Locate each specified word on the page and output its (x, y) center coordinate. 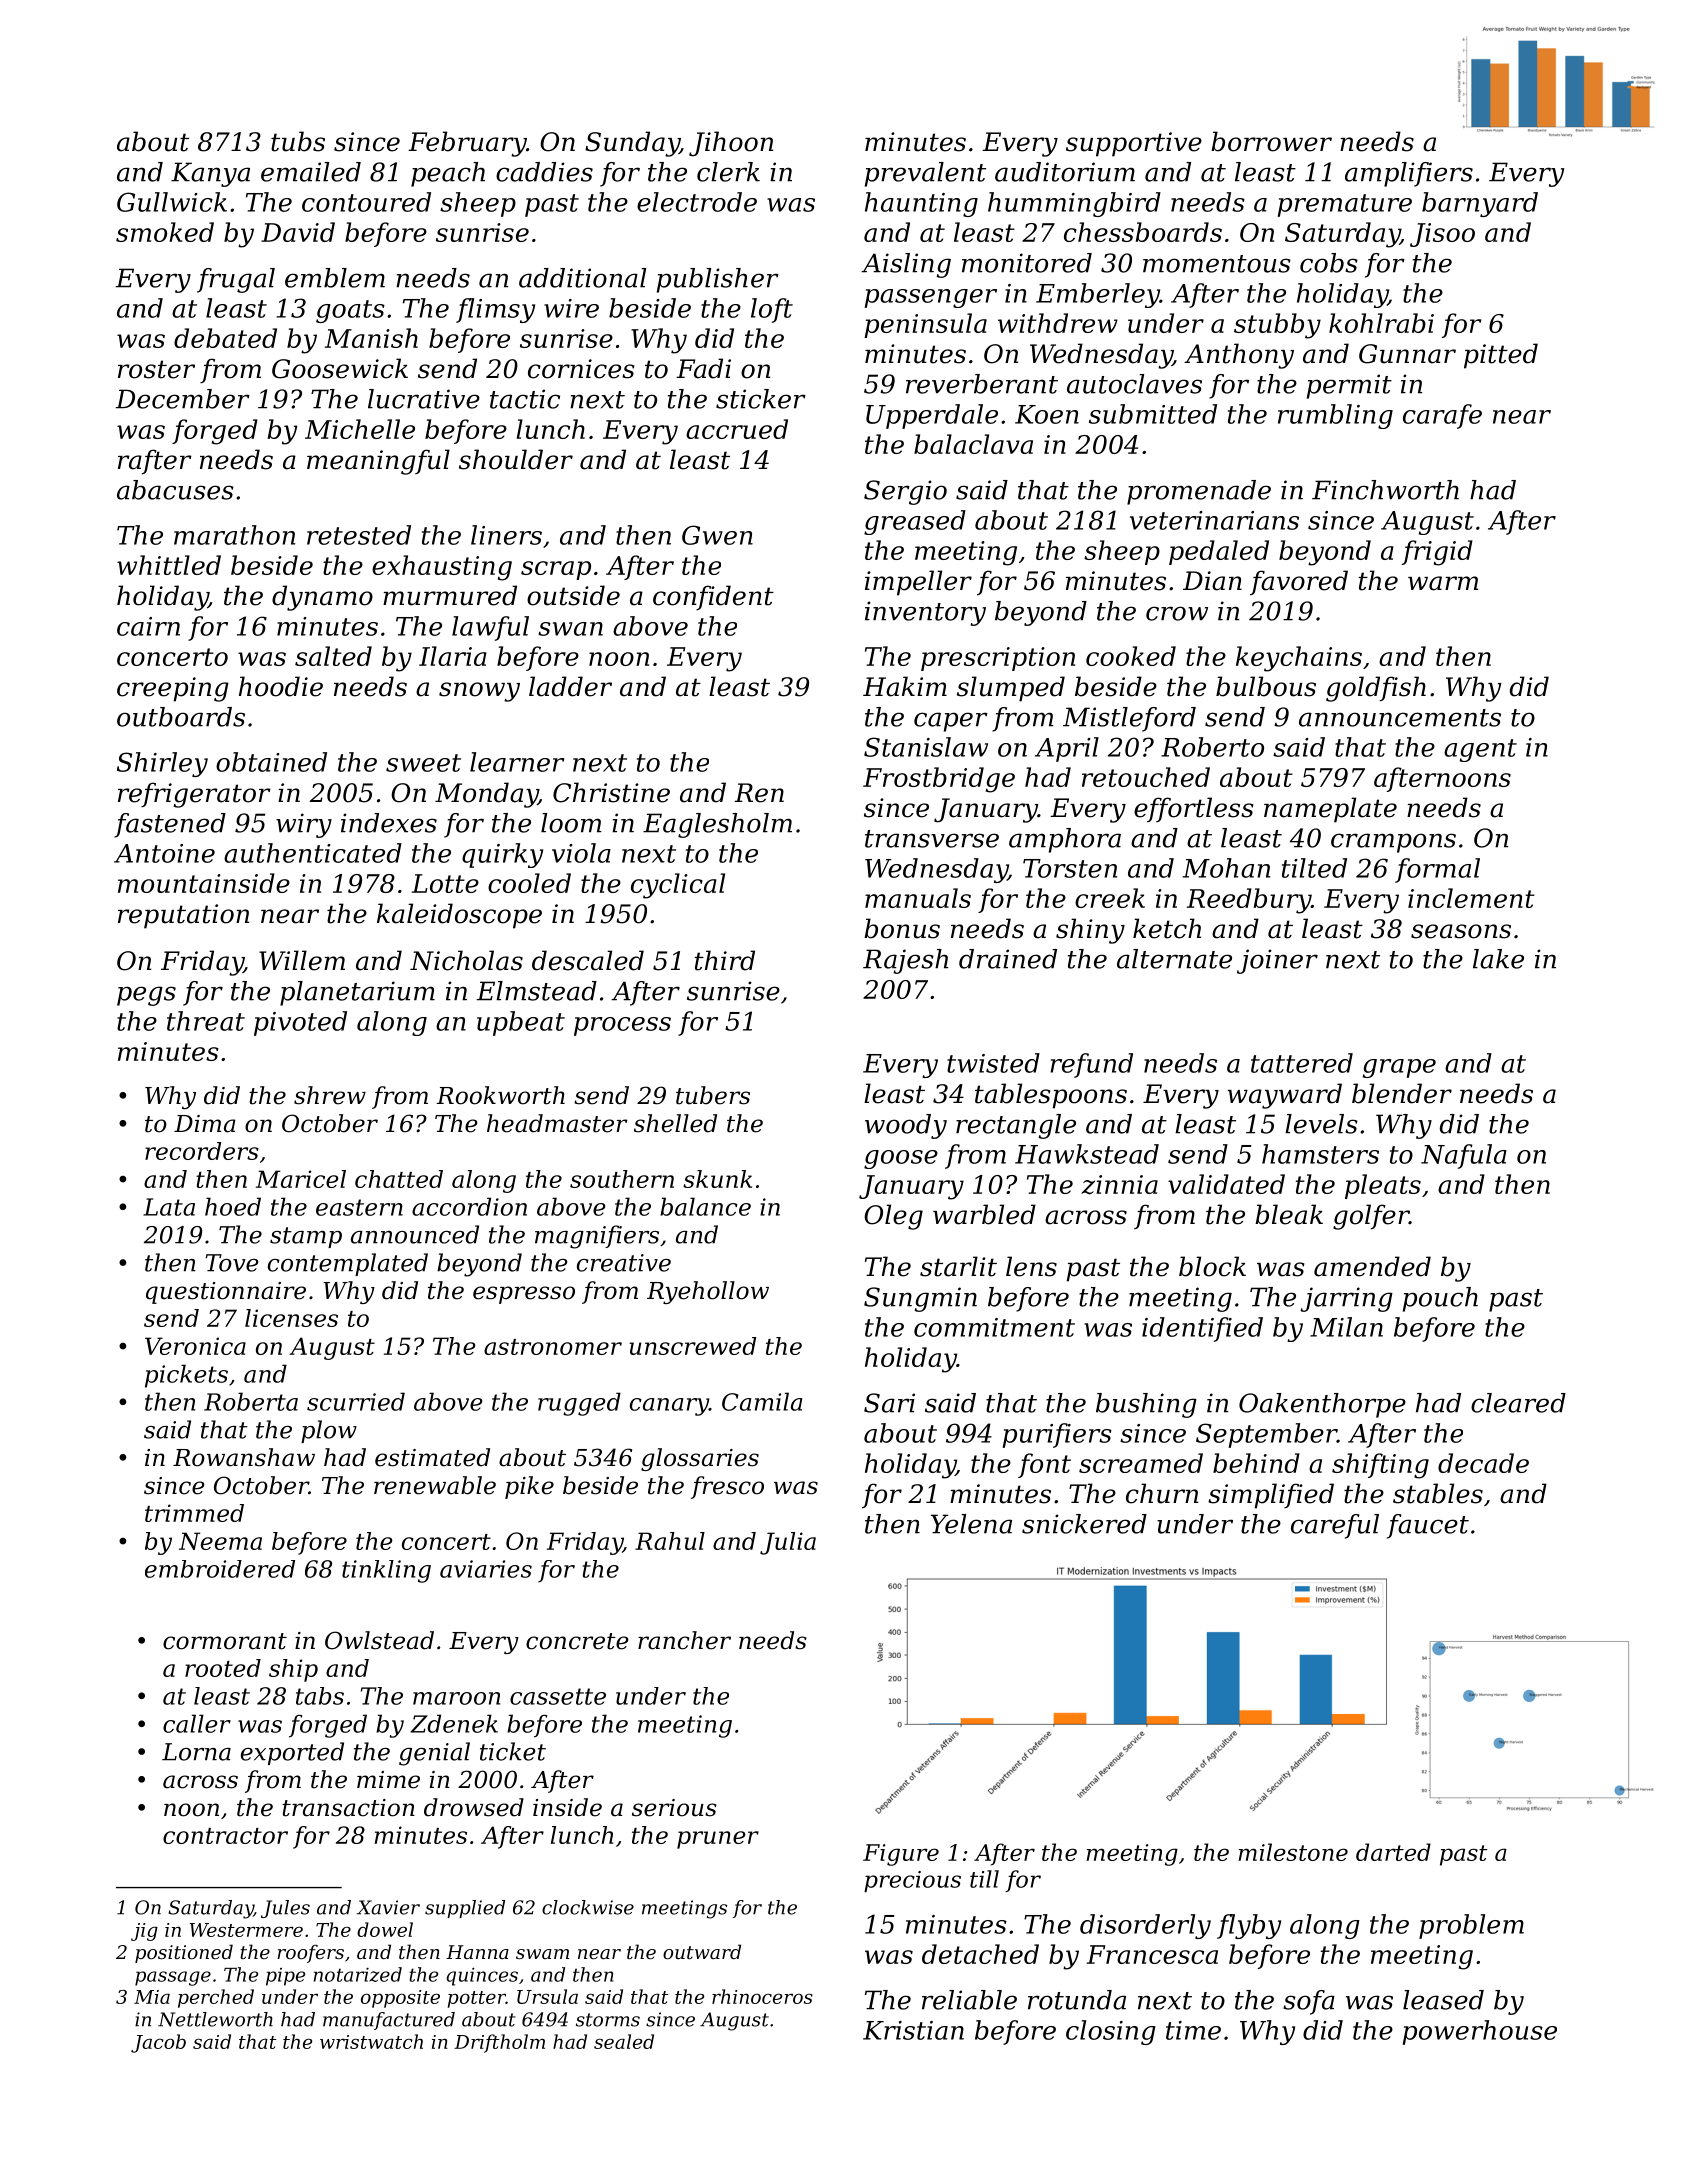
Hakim (905, 686)
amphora (1065, 840)
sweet (423, 763)
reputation (183, 916)
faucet (1428, 1526)
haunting (921, 204)
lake (1498, 959)
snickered (1084, 1524)
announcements (1400, 718)
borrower (1271, 141)
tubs (298, 141)
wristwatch (371, 2041)
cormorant (225, 1641)
